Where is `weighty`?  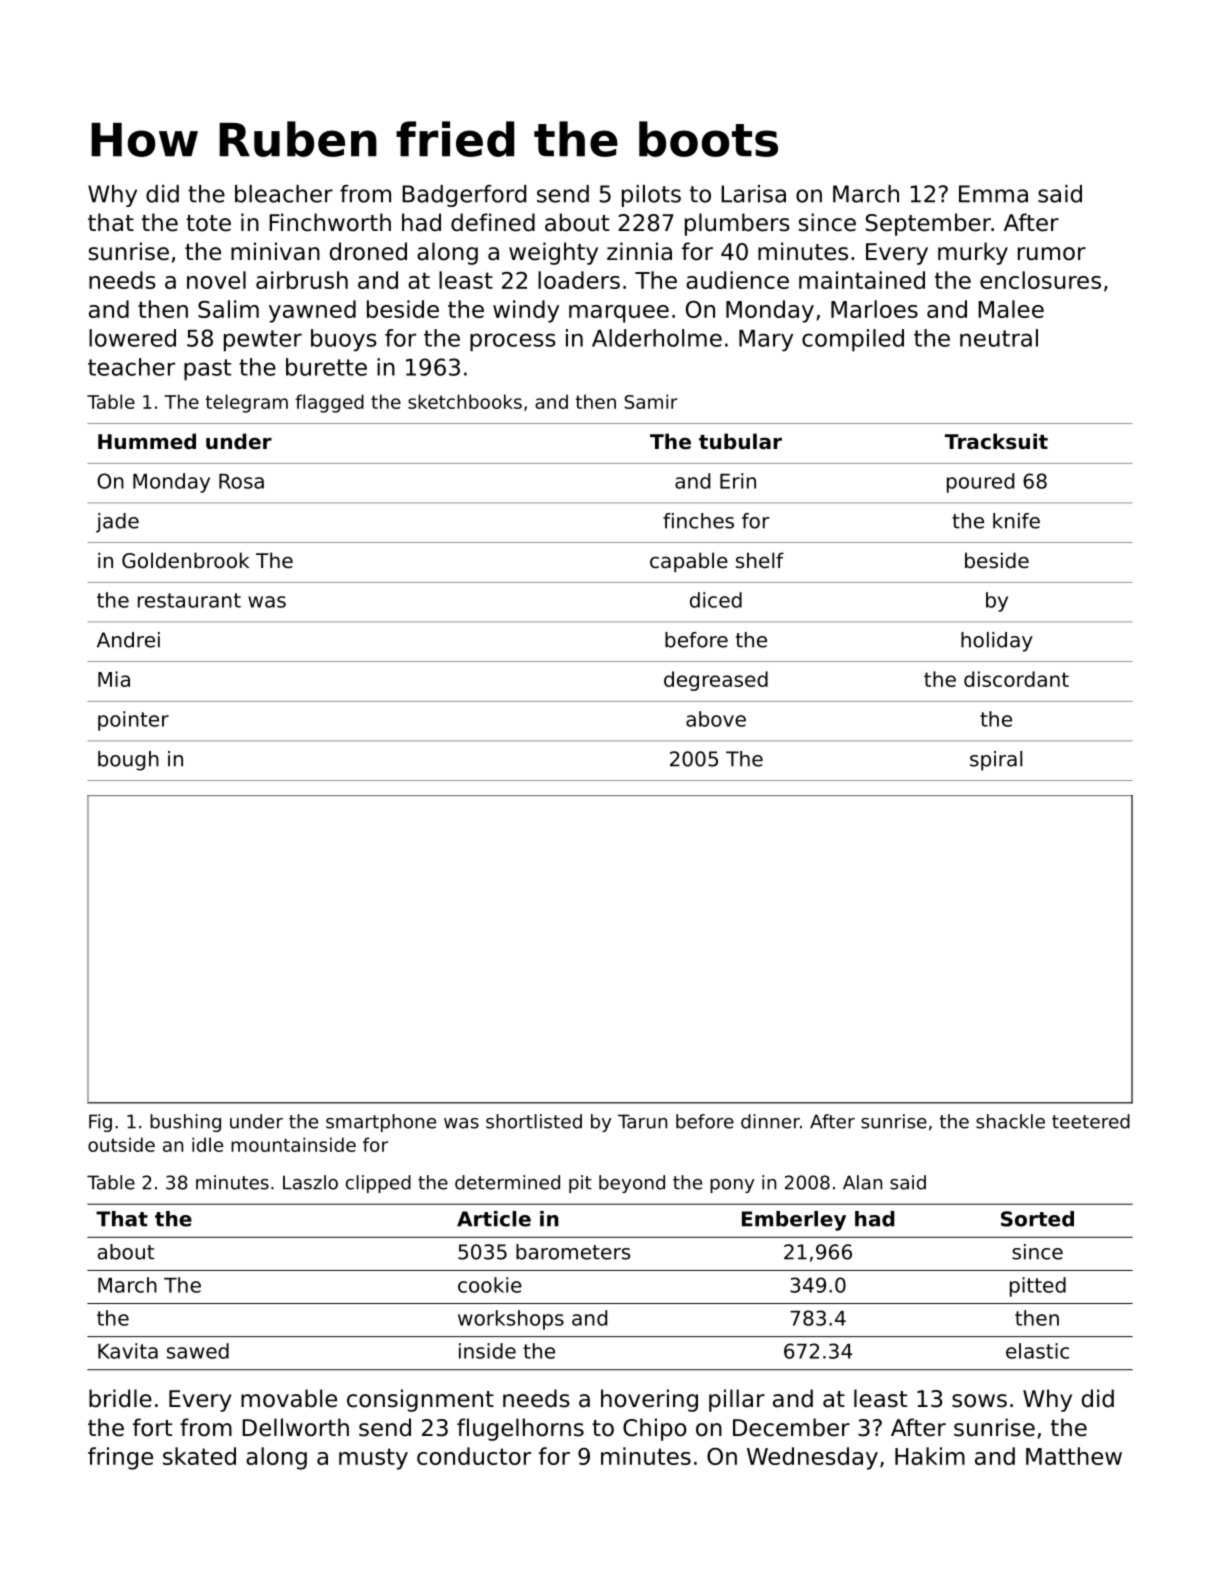 weighty is located at coordinates (553, 253).
